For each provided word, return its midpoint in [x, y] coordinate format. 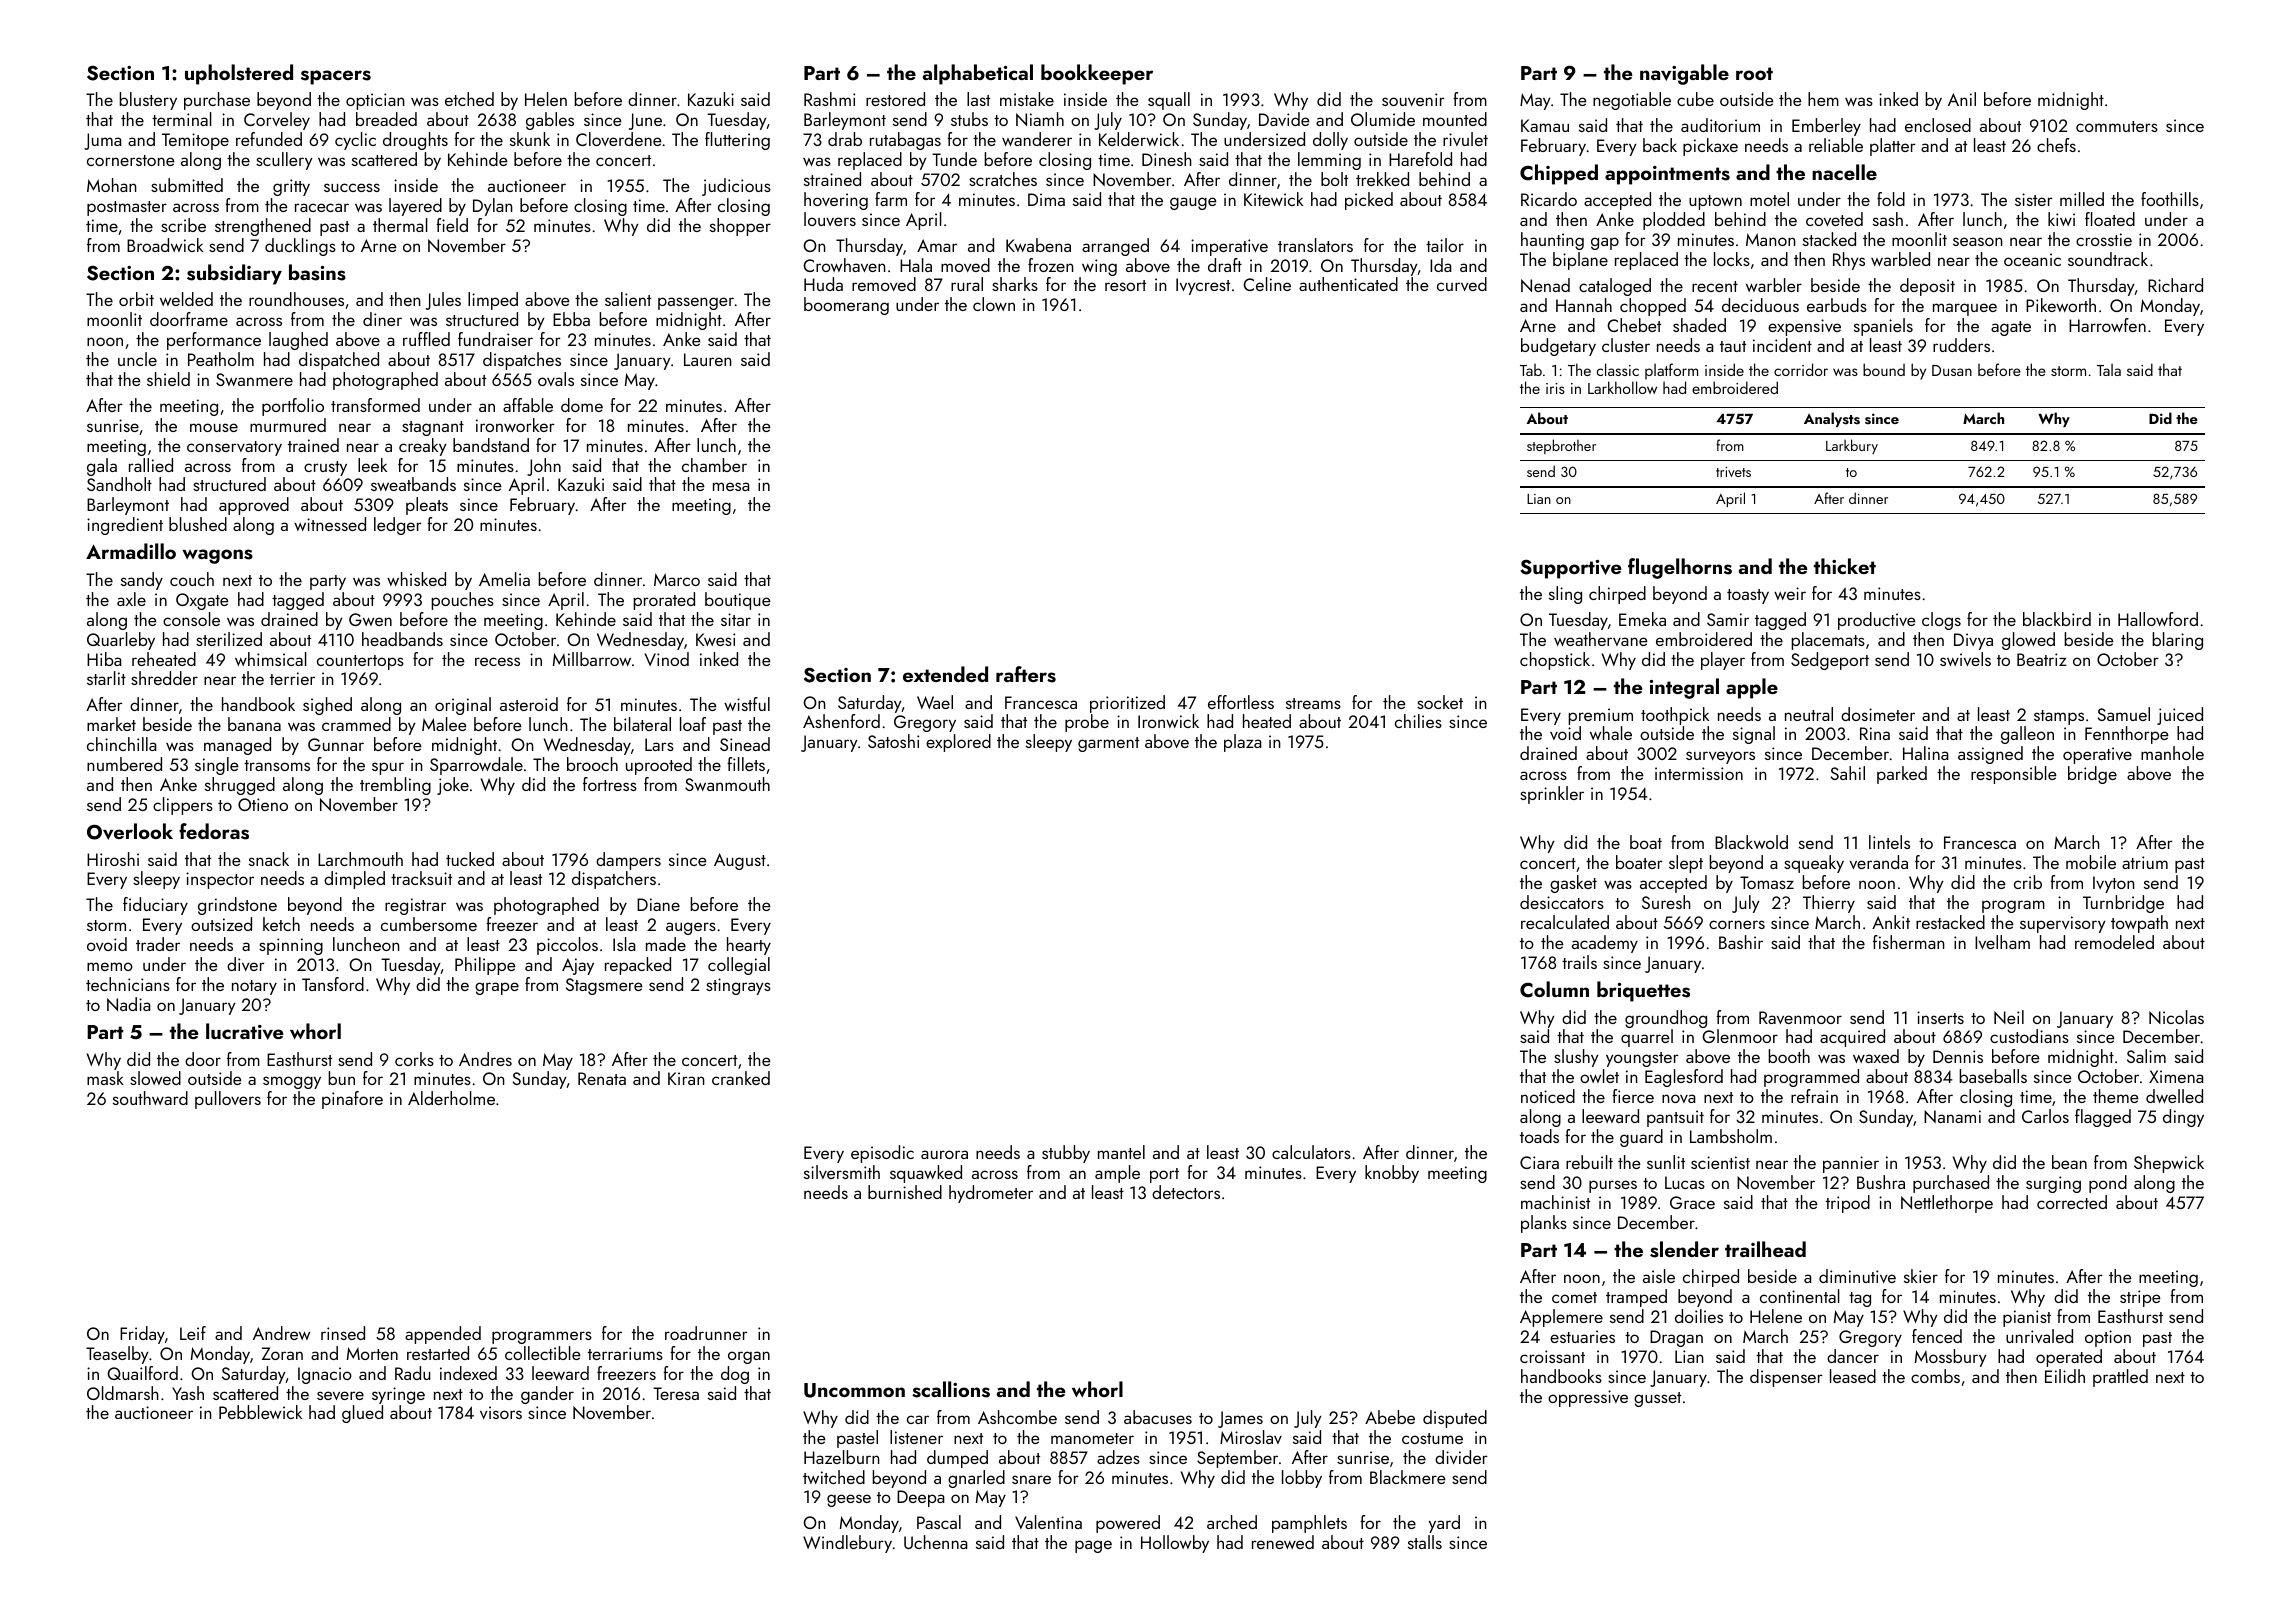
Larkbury [1852, 446]
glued [362, 1414]
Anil [1962, 99]
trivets [1733, 472]
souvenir [1413, 99]
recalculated [1565, 922]
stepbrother [1561, 446]
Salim [2146, 1056]
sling [1565, 595]
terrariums [625, 1353]
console [191, 619]
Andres [485, 1059]
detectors [1186, 1192]
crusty [325, 468]
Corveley [277, 121]
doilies [1699, 1316]
